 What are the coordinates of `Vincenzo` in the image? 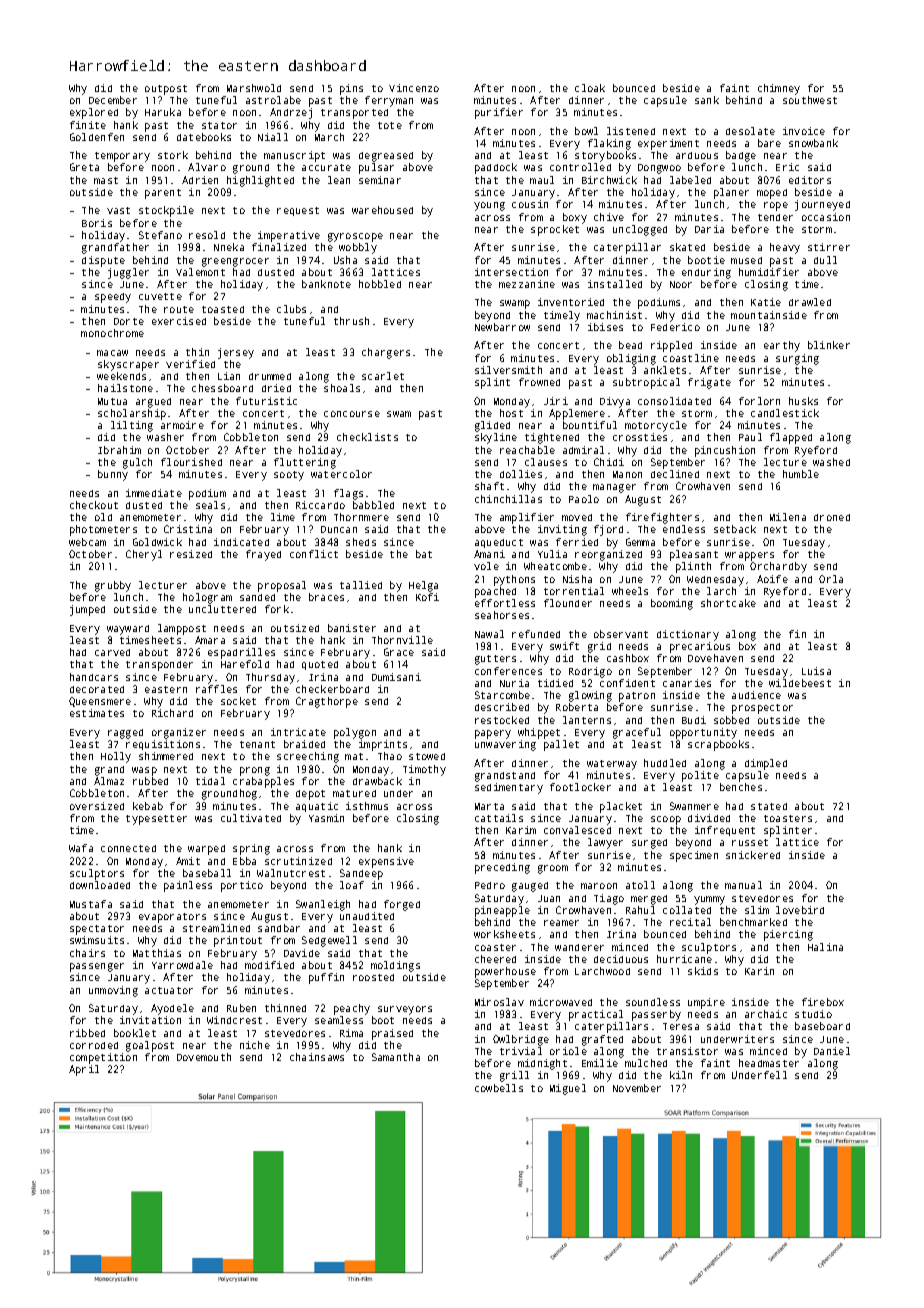 It's located at (414, 88).
